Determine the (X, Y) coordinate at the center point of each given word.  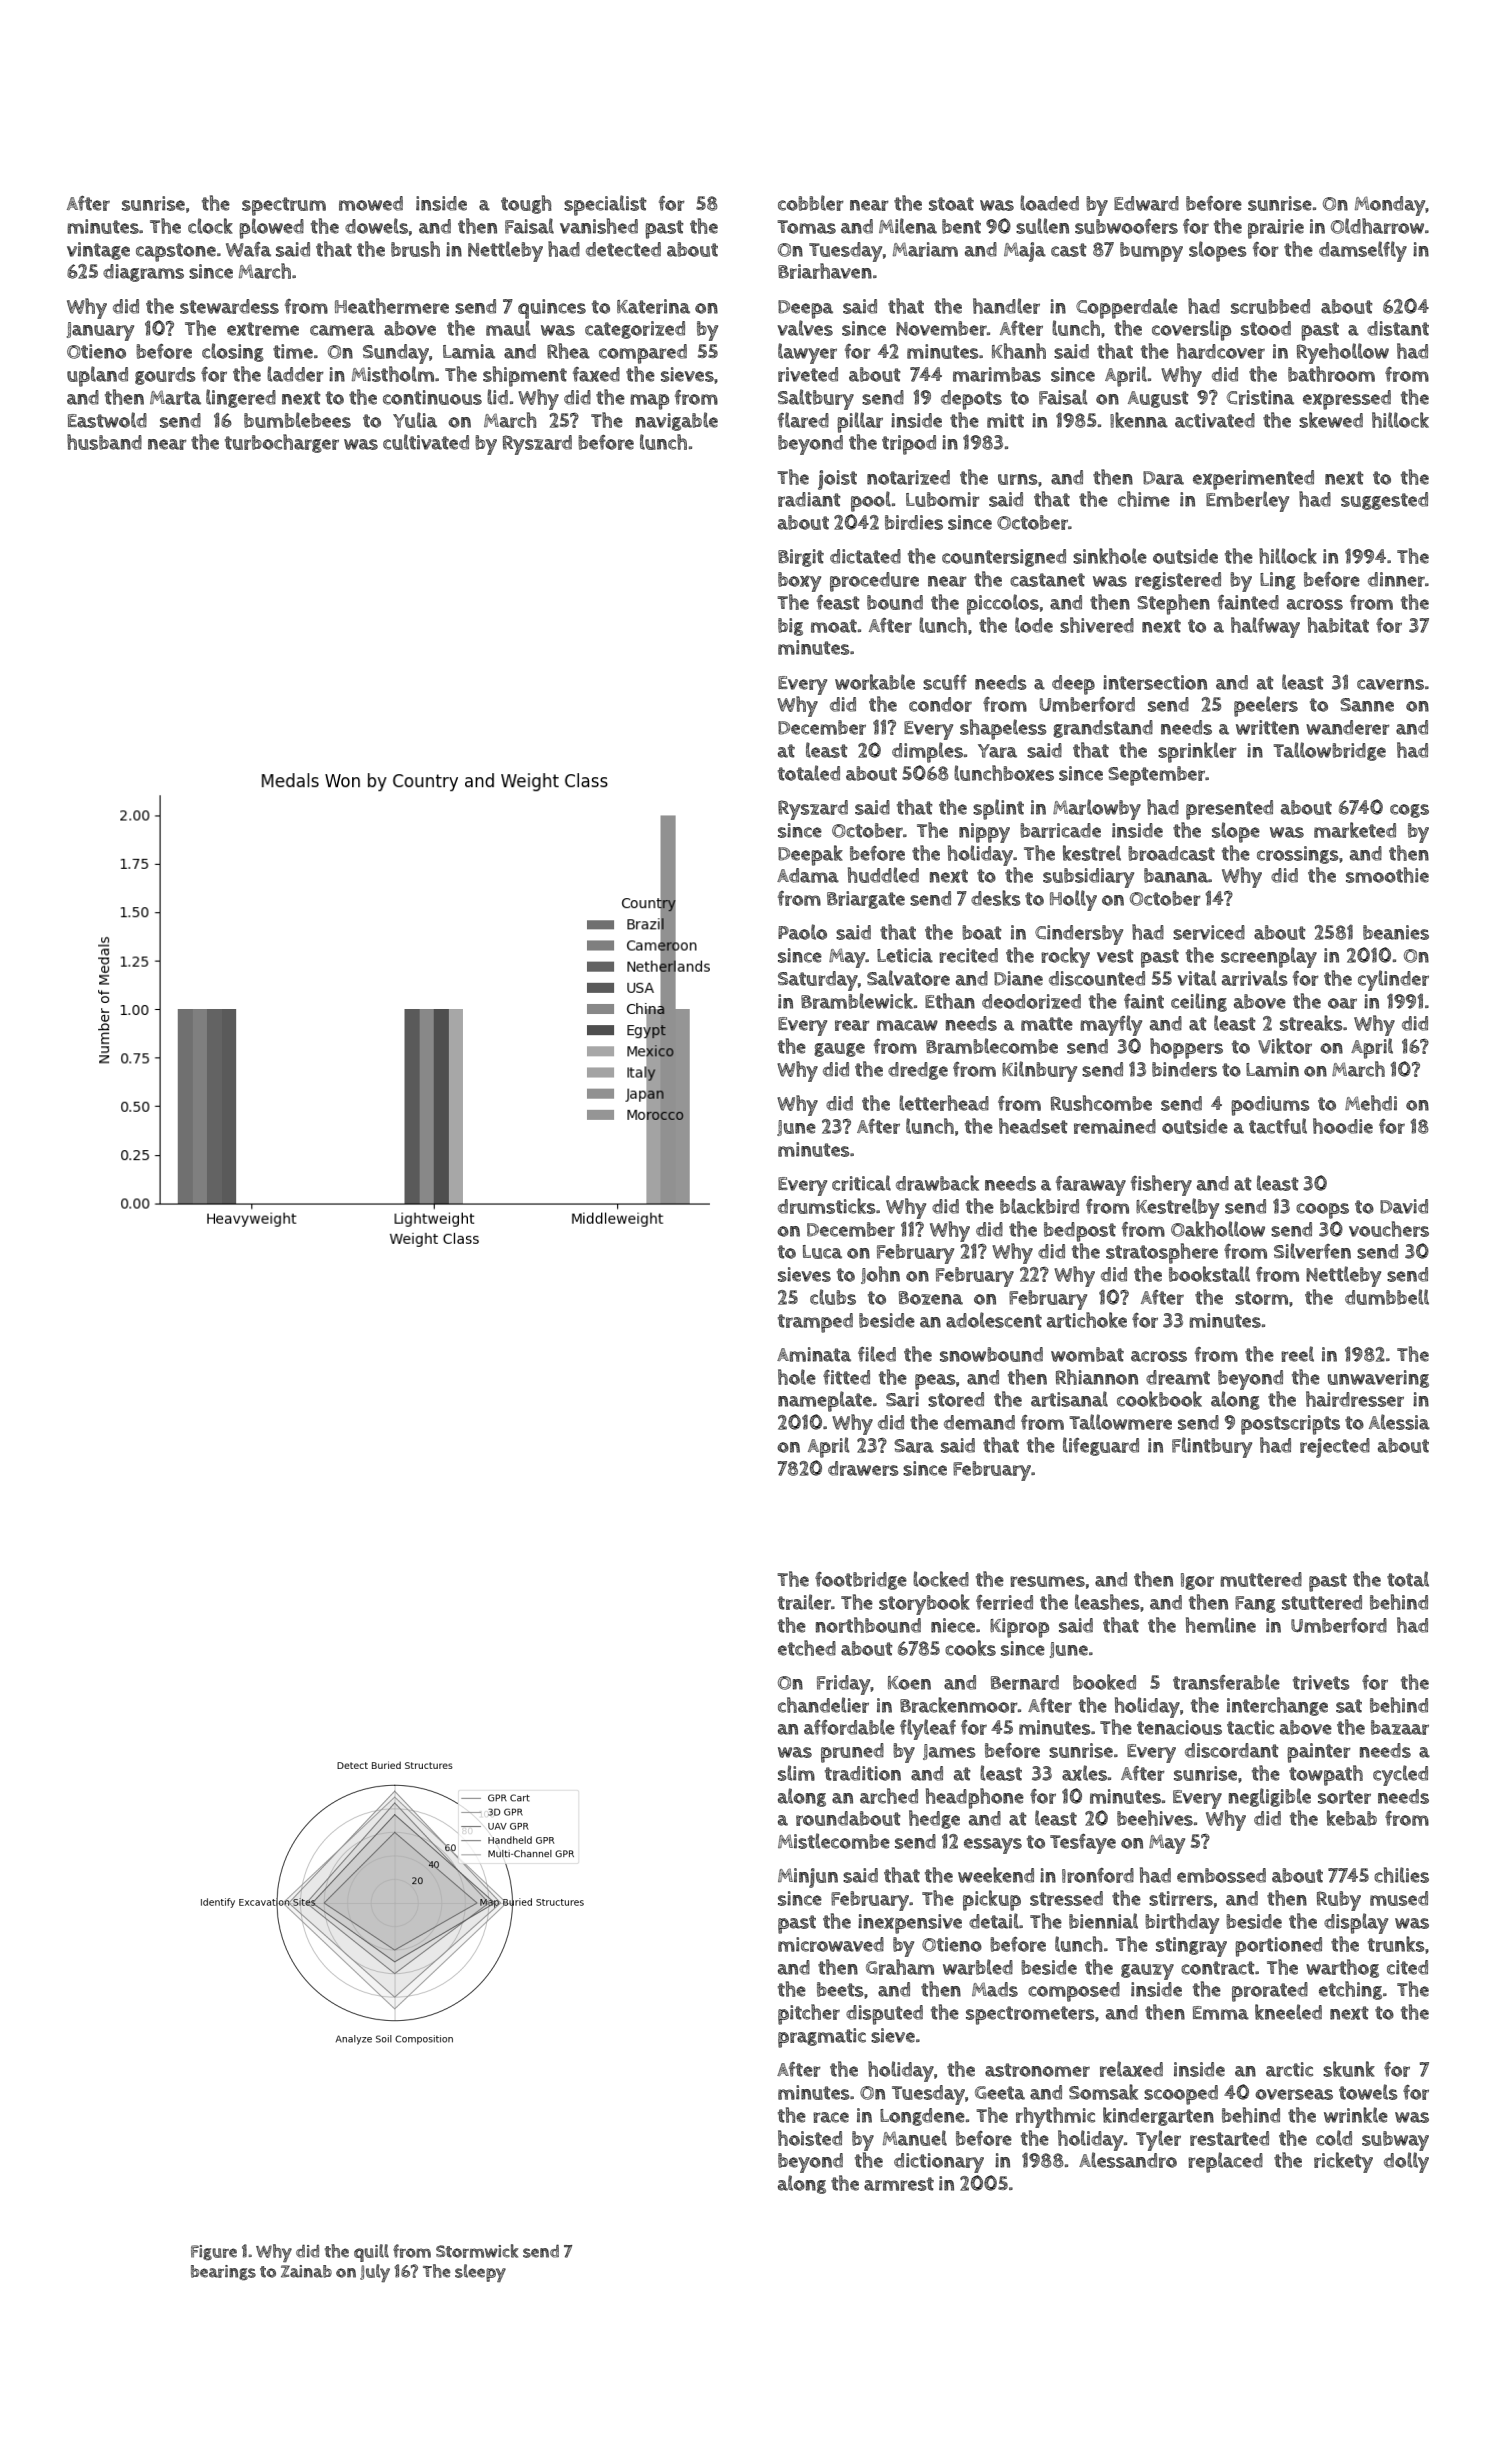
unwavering (1378, 1379)
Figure (214, 2252)
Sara (914, 1446)
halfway (1265, 627)
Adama (808, 875)
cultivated (426, 442)
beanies (1396, 932)
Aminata (814, 1354)
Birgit (801, 558)
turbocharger (282, 443)
